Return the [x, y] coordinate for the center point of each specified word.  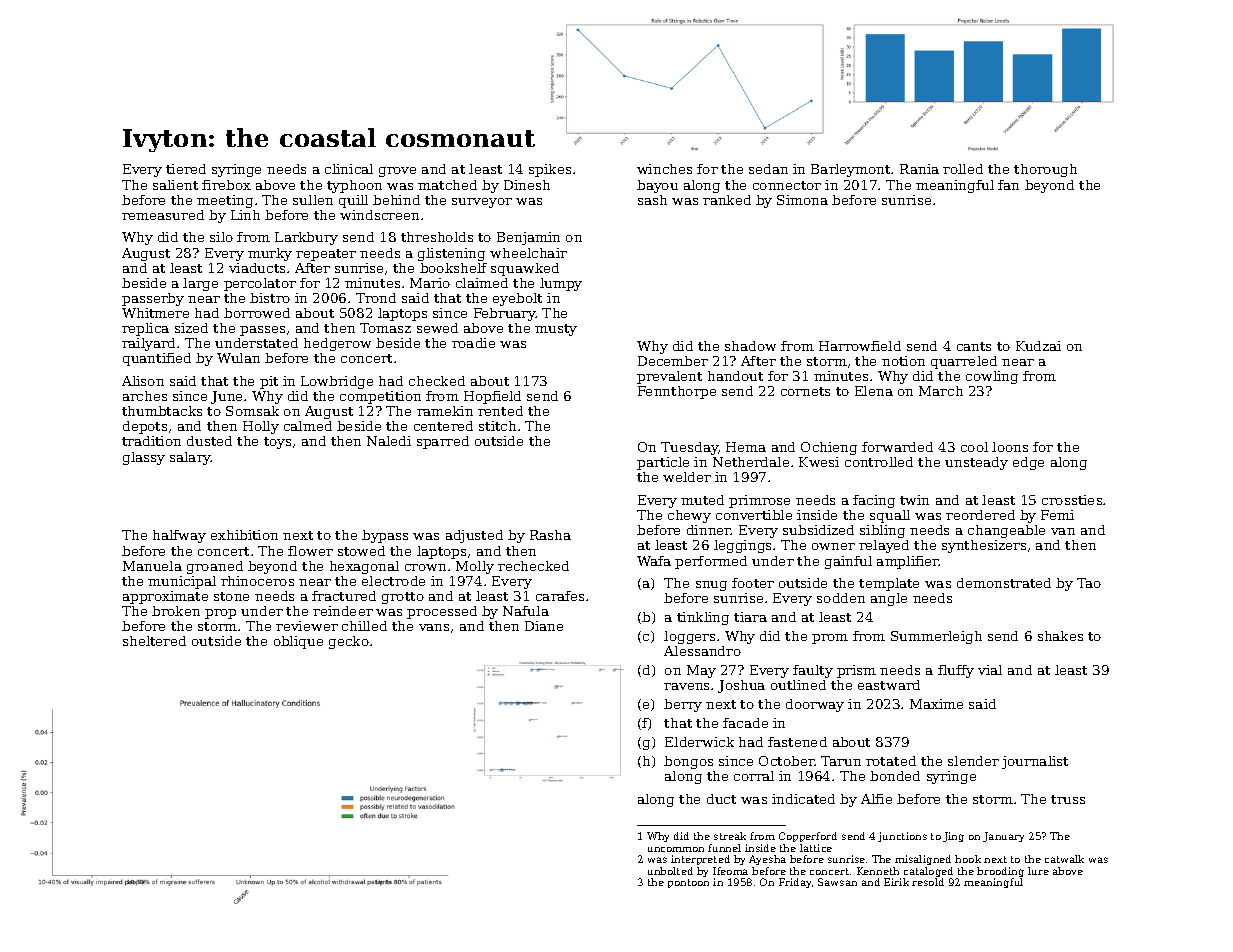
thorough [1045, 170]
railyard [148, 344]
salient [175, 185]
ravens [686, 686]
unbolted [670, 871]
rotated [891, 761]
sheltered [154, 641]
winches [664, 169]
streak [730, 836]
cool [974, 447]
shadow [750, 346]
